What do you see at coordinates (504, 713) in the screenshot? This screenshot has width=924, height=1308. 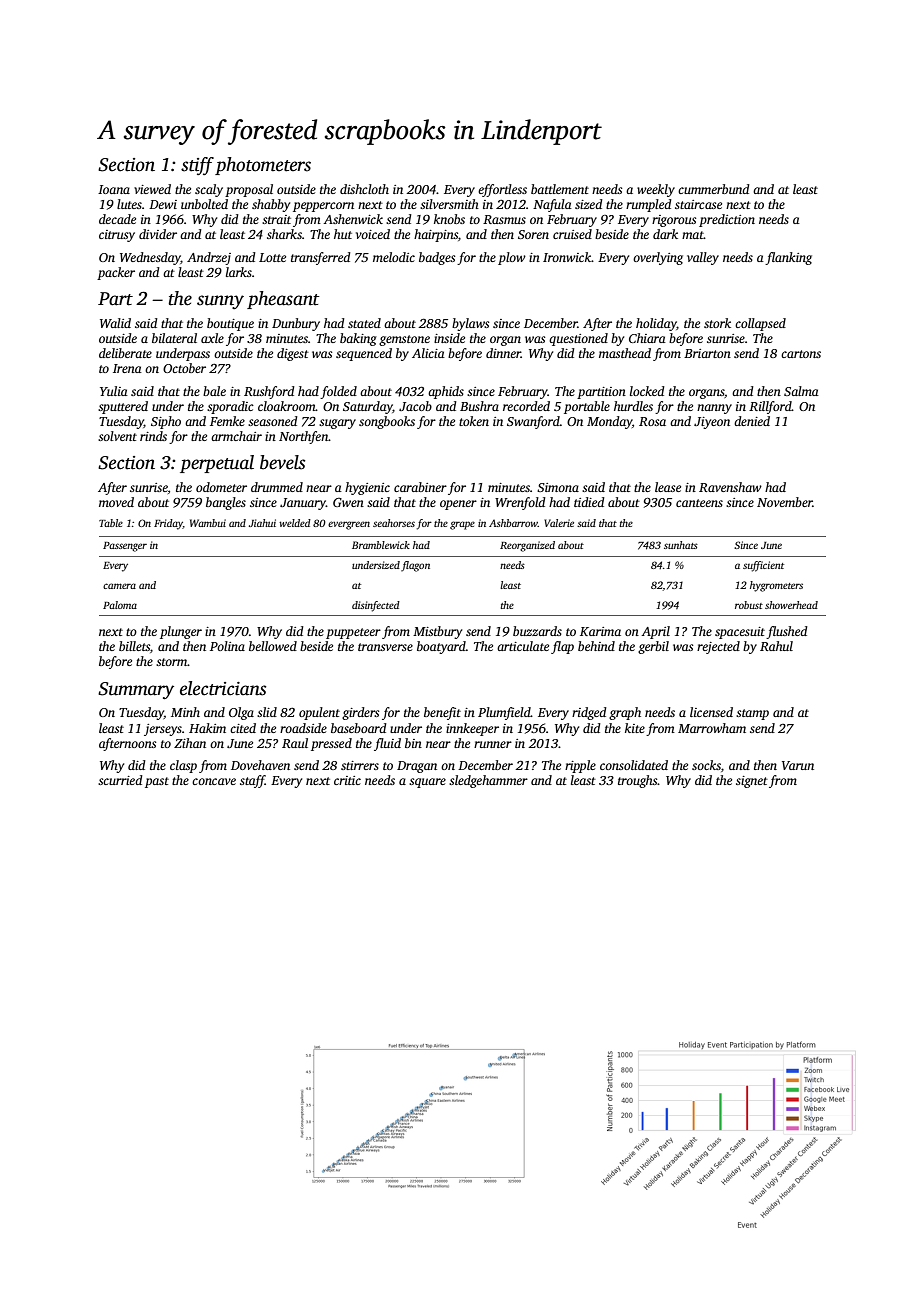 I see `Plumfield` at bounding box center [504, 713].
